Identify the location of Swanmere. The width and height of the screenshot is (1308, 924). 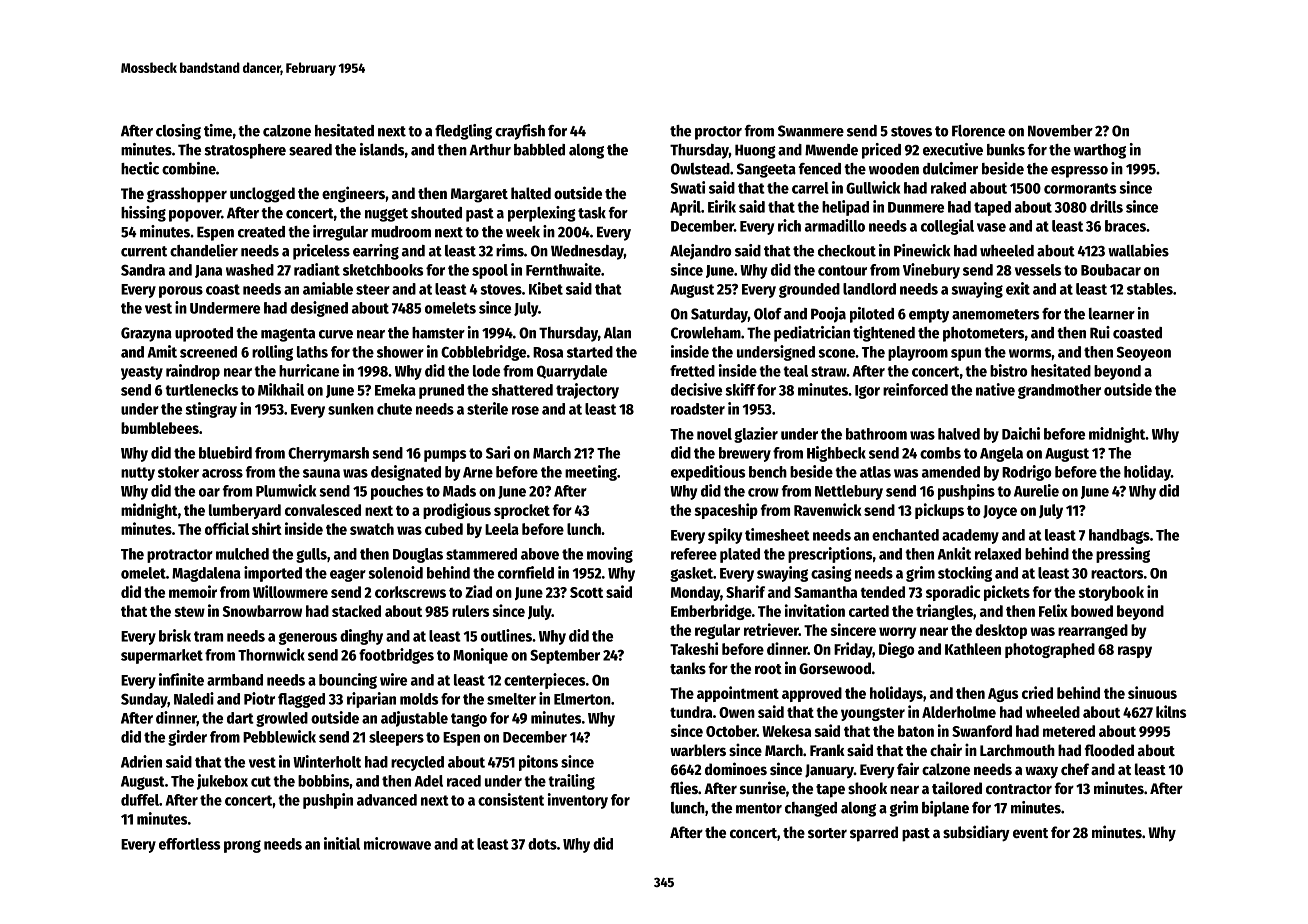
(811, 131).
